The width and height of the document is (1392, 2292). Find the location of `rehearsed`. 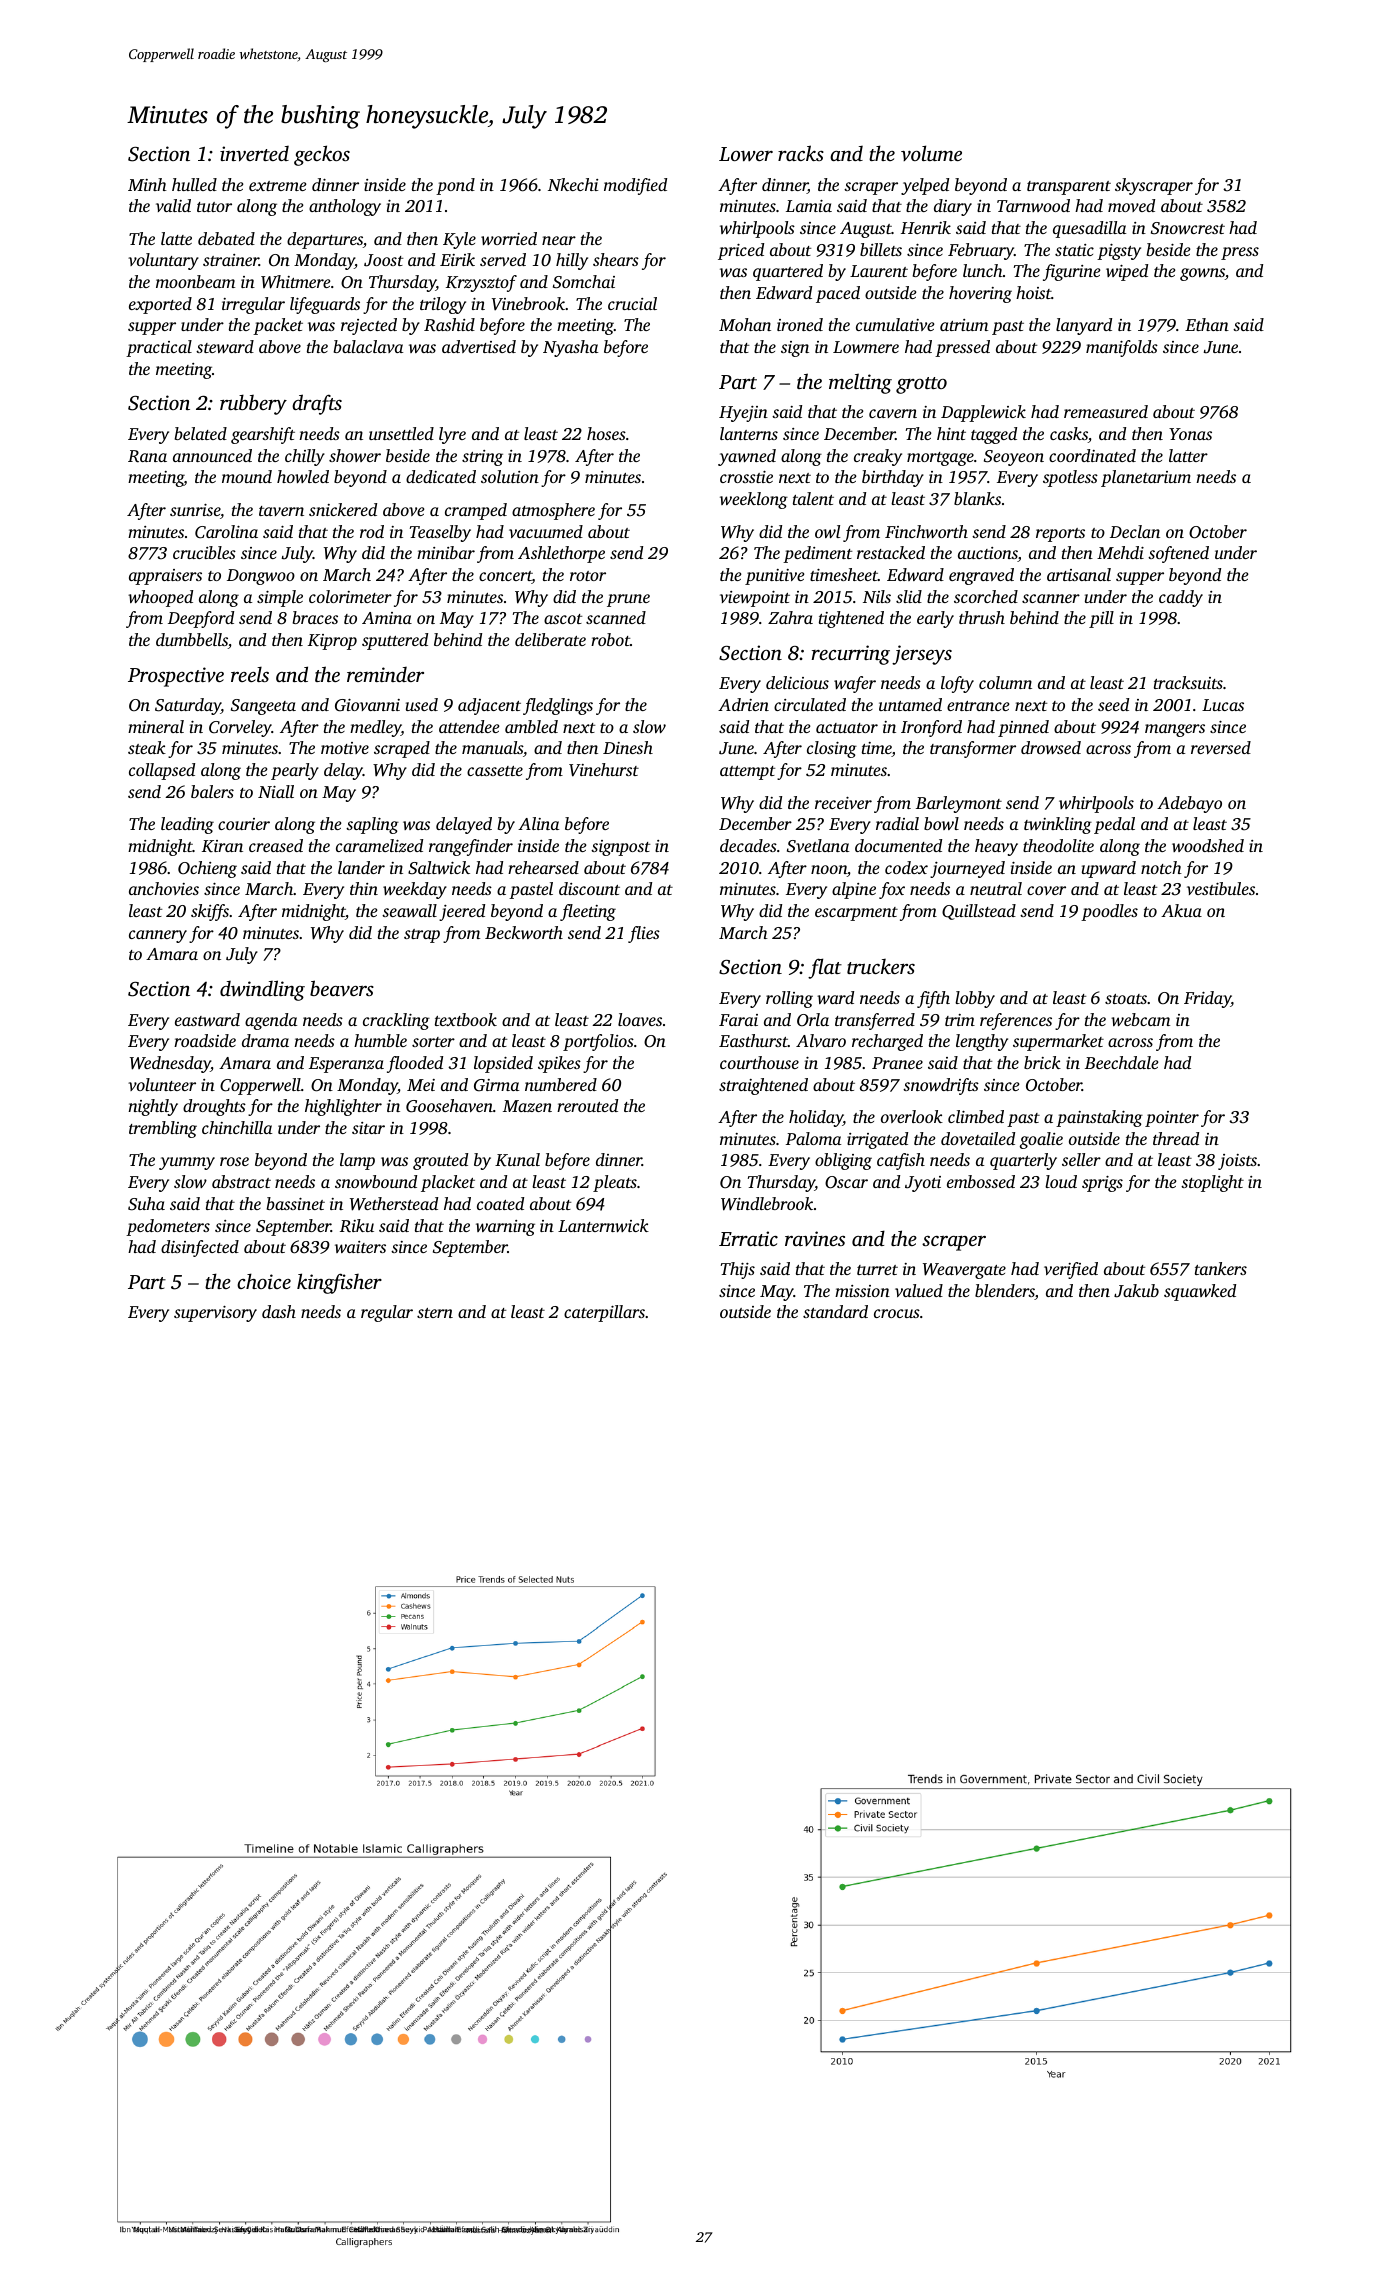

rehearsed is located at coordinates (543, 867).
